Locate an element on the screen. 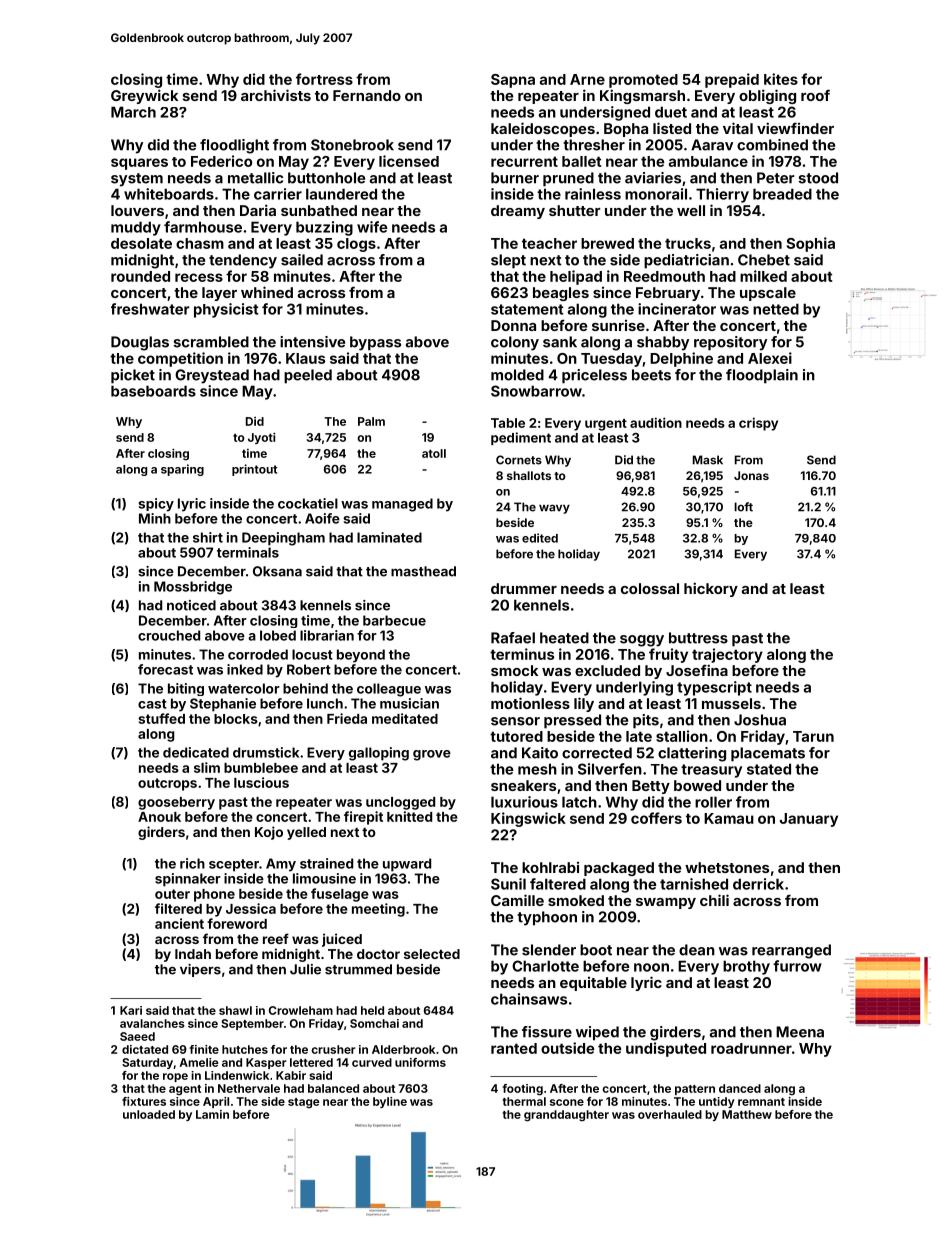 The height and width of the screenshot is (1233, 952). Sophia is located at coordinates (811, 244).
